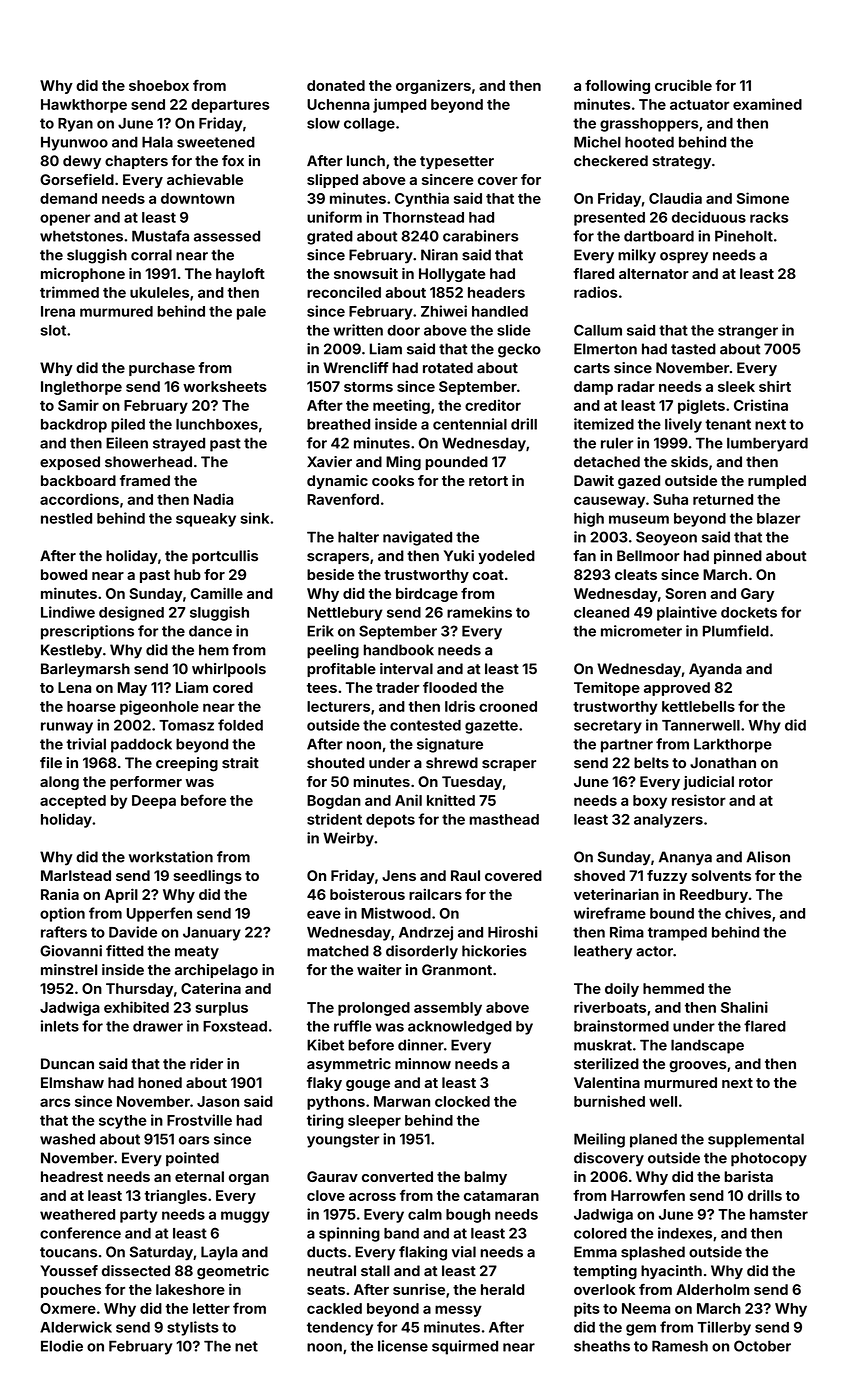 This screenshot has width=849, height=1400. I want to click on Michel, so click(597, 142).
